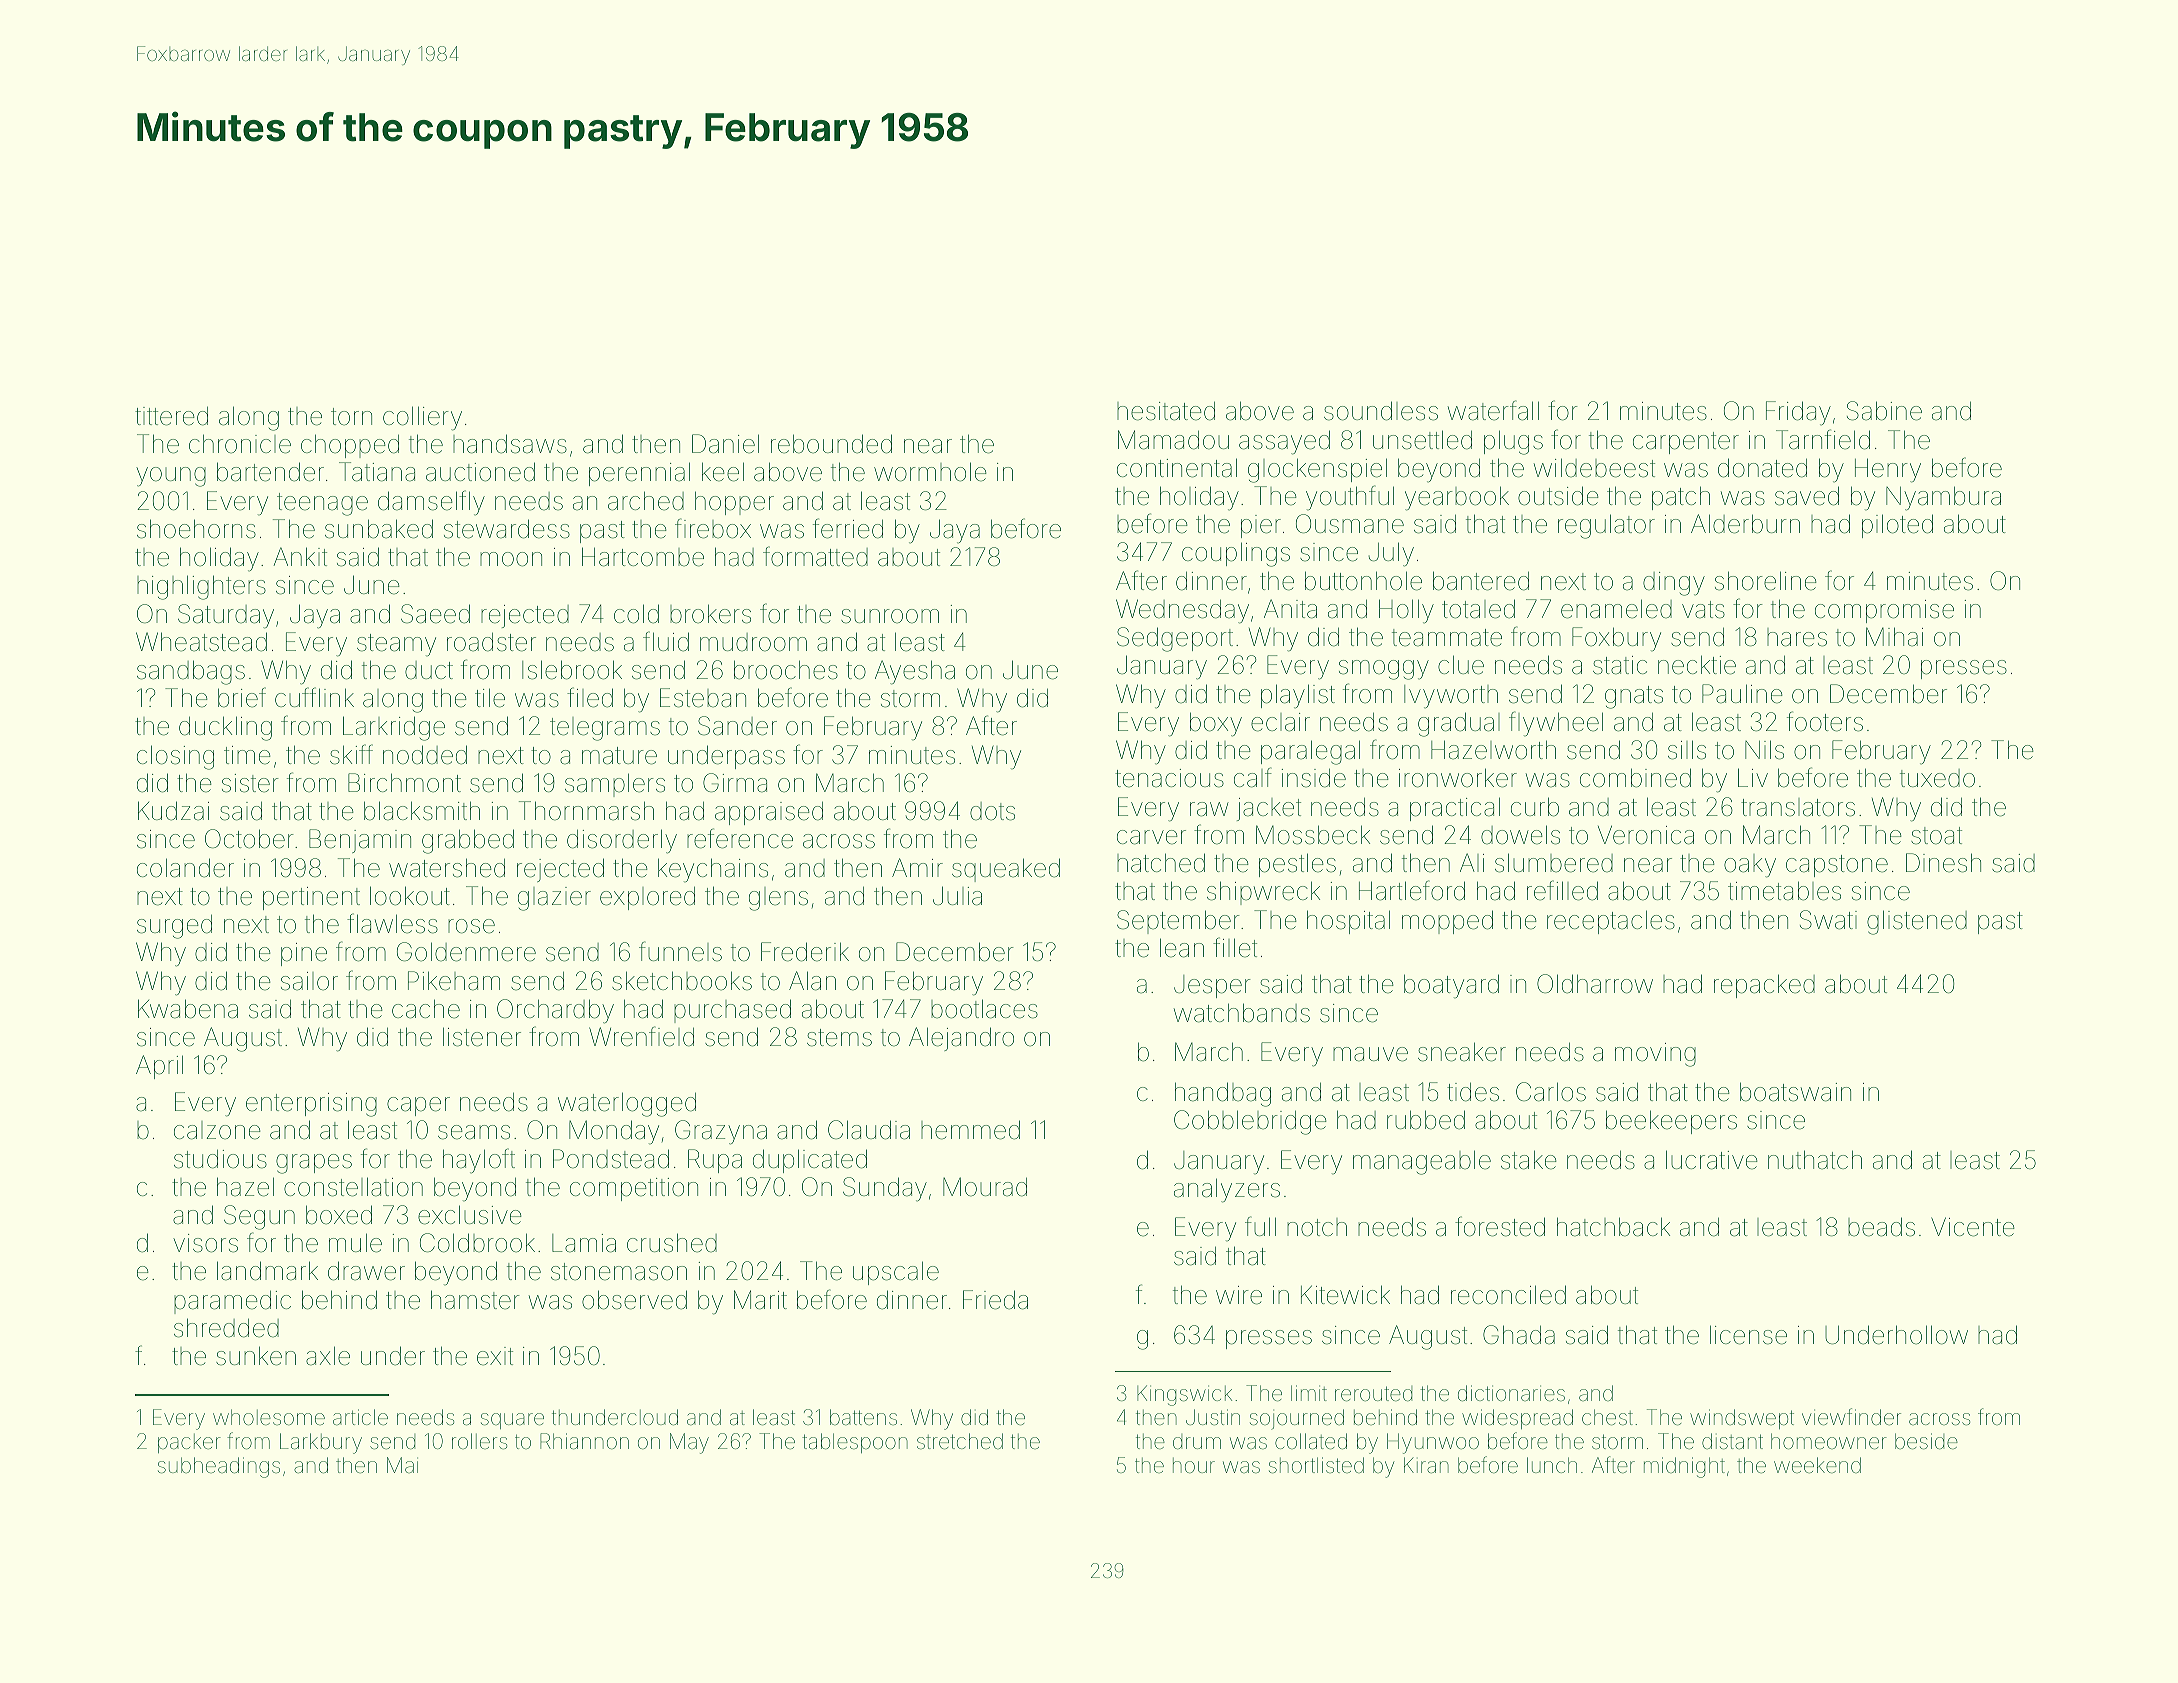  Describe the element at coordinates (402, 1465) in the image. I see `Mai` at that location.
